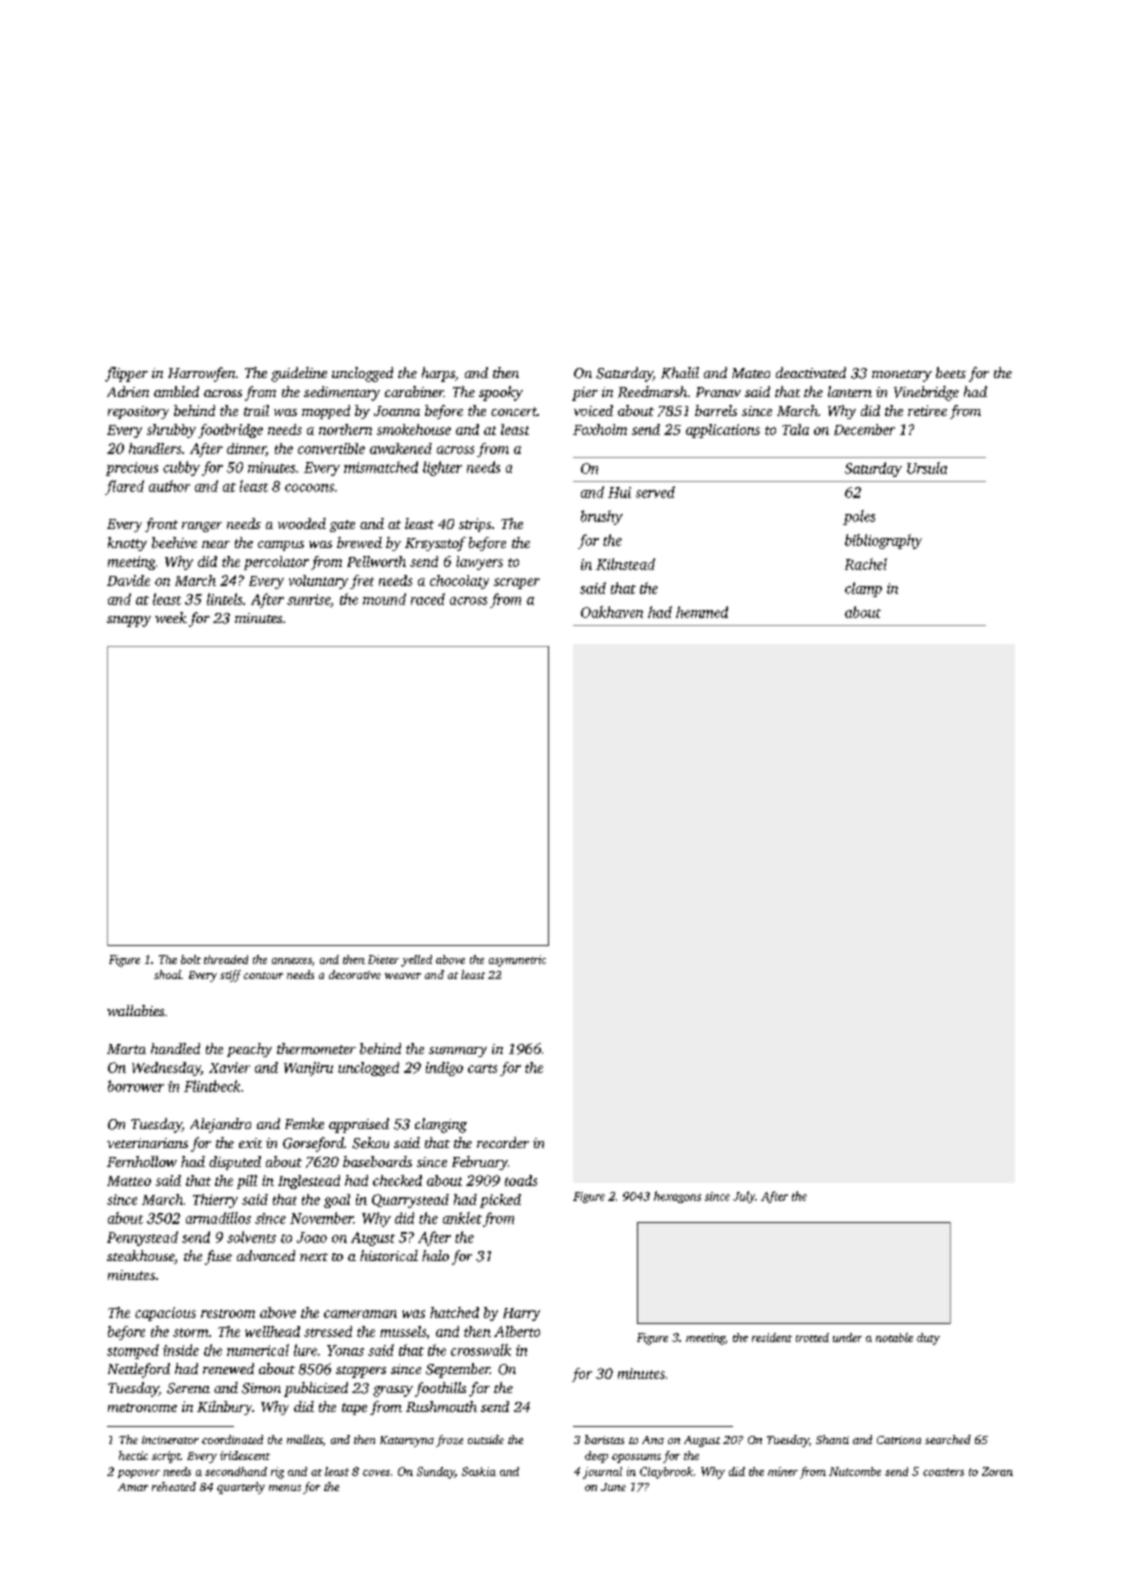 The height and width of the image is (1587, 1122). Describe the element at coordinates (859, 517) in the image. I see `poles` at that location.
